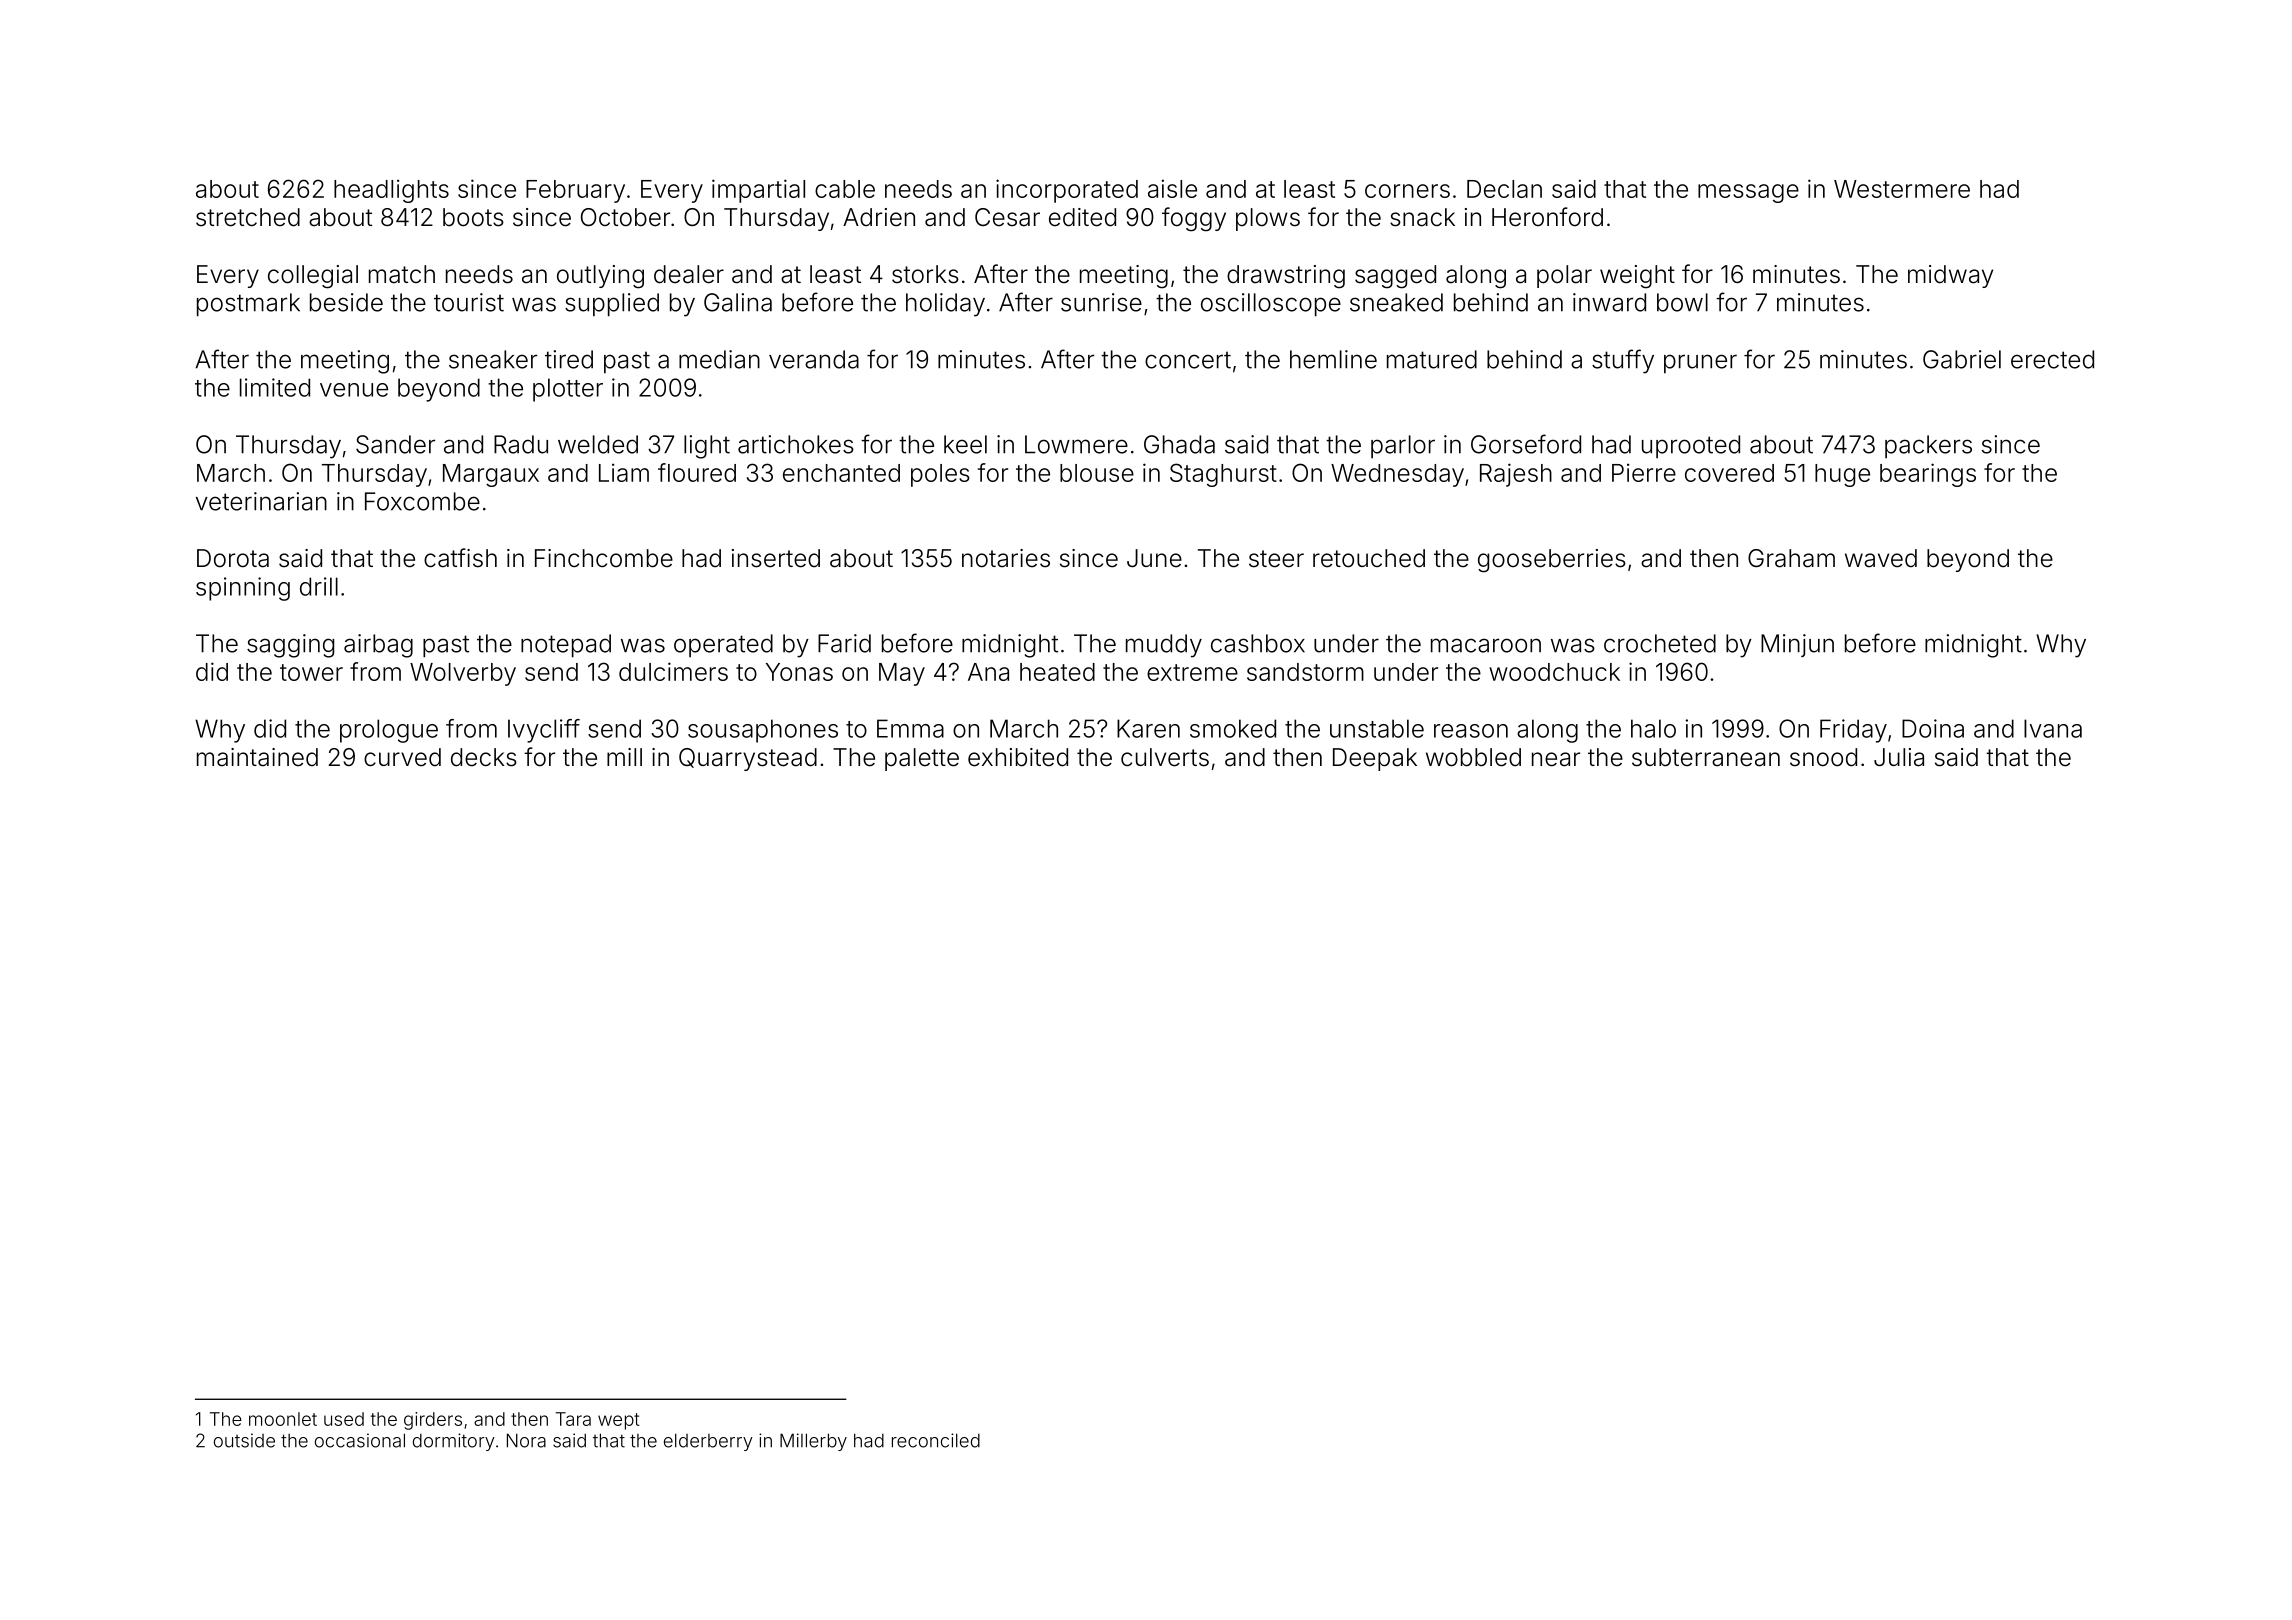 The height and width of the screenshot is (1620, 2292). What do you see at coordinates (723, 645) in the screenshot?
I see `operated` at bounding box center [723, 645].
